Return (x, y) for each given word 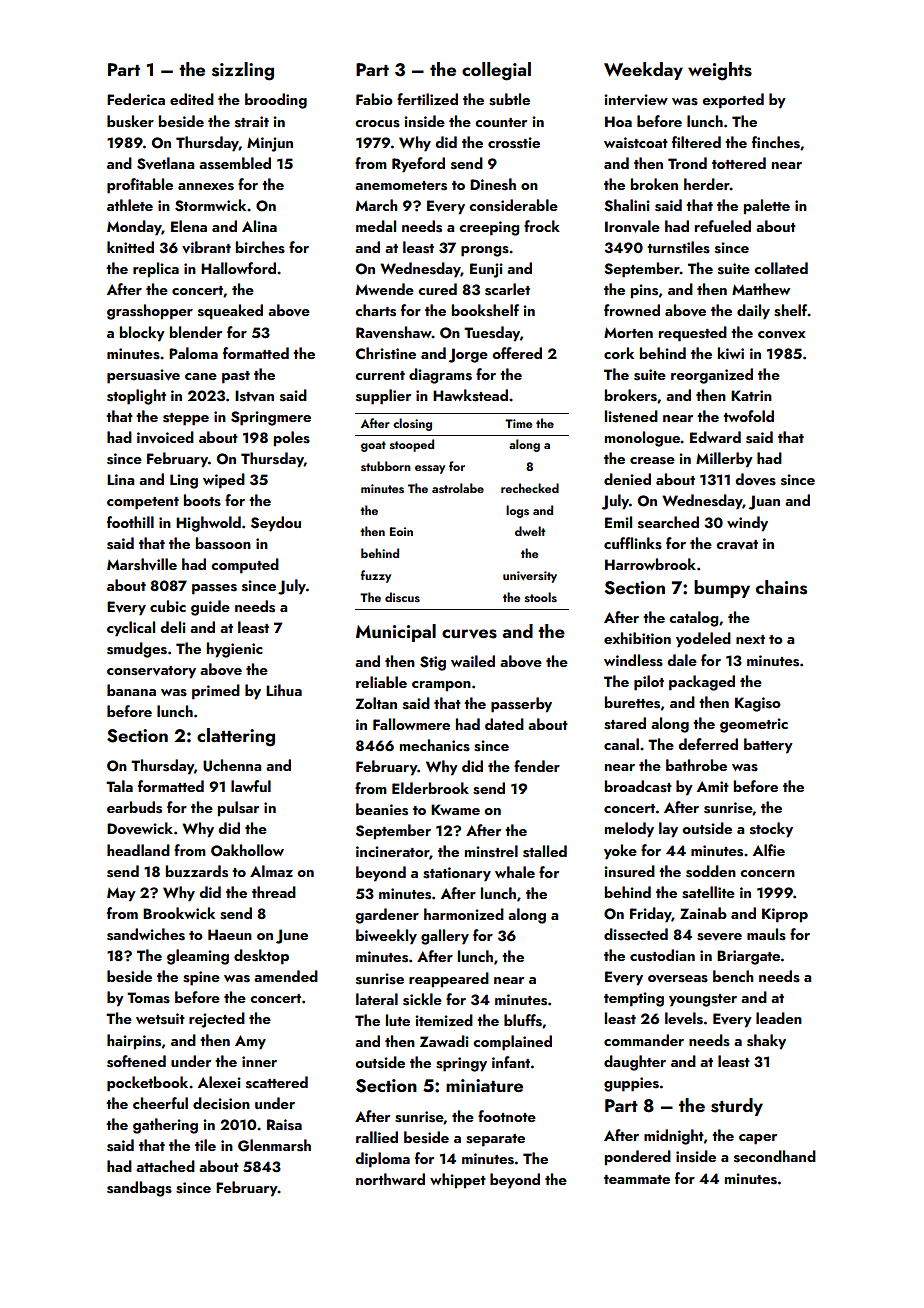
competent (143, 503)
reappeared (449, 980)
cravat (737, 545)
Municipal (396, 633)
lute (398, 1020)
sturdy (737, 1107)
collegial (496, 71)
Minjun (270, 144)
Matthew (761, 289)
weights (720, 71)
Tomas (148, 998)
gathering (165, 1126)
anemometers (401, 186)
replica (156, 270)
